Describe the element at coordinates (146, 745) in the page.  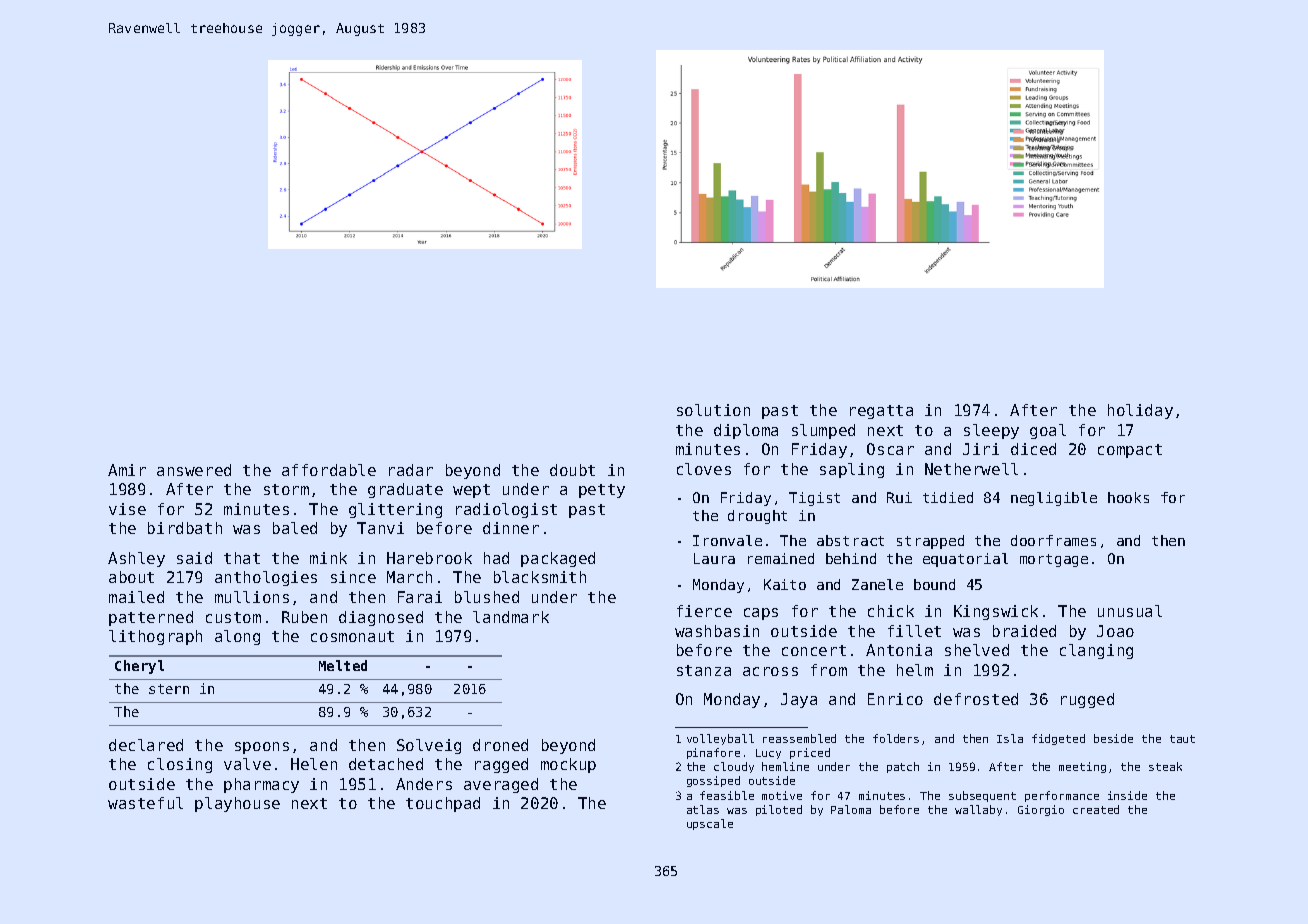
I see `declared` at that location.
